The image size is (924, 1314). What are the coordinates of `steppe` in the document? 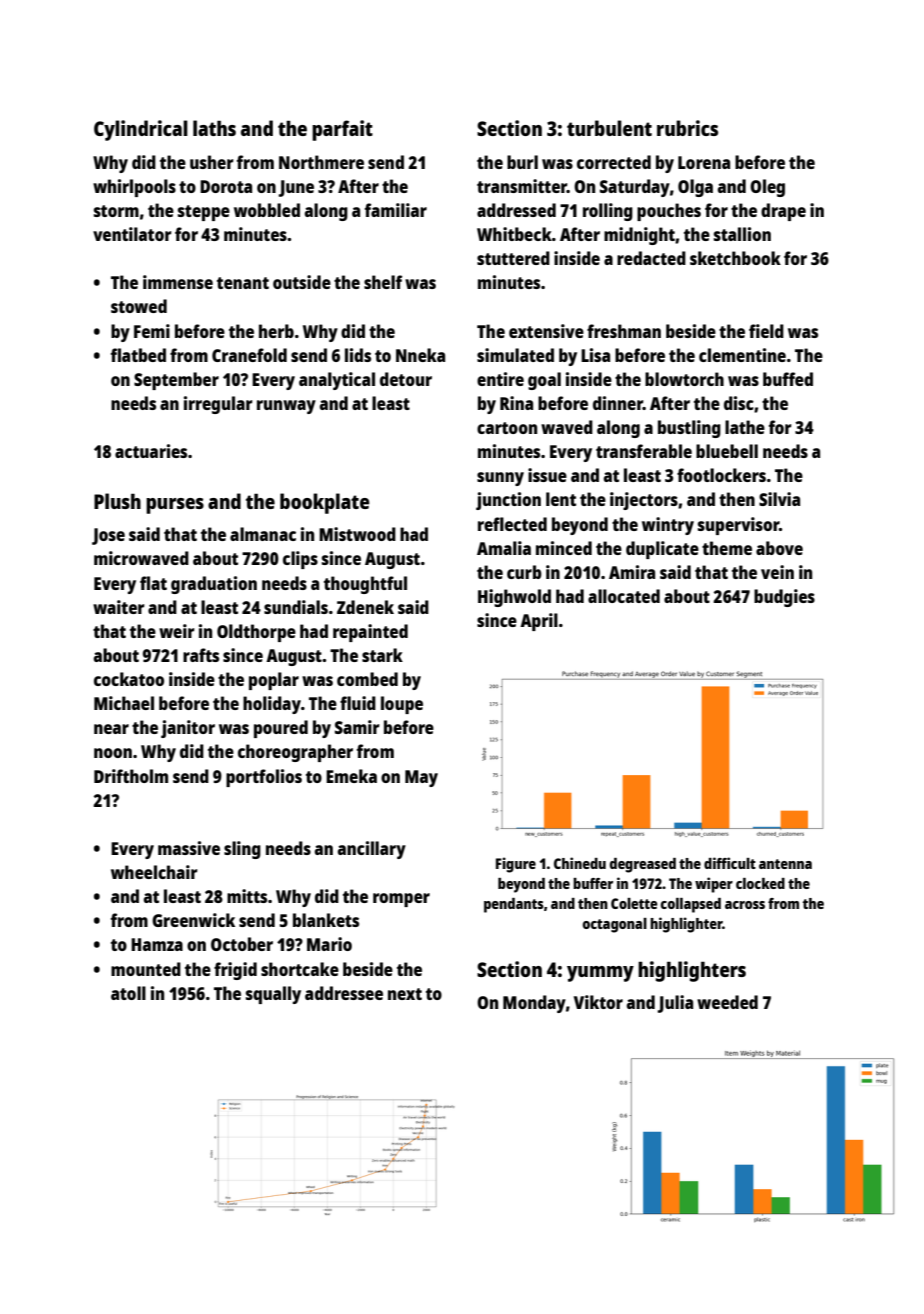 It's located at (204, 213).
